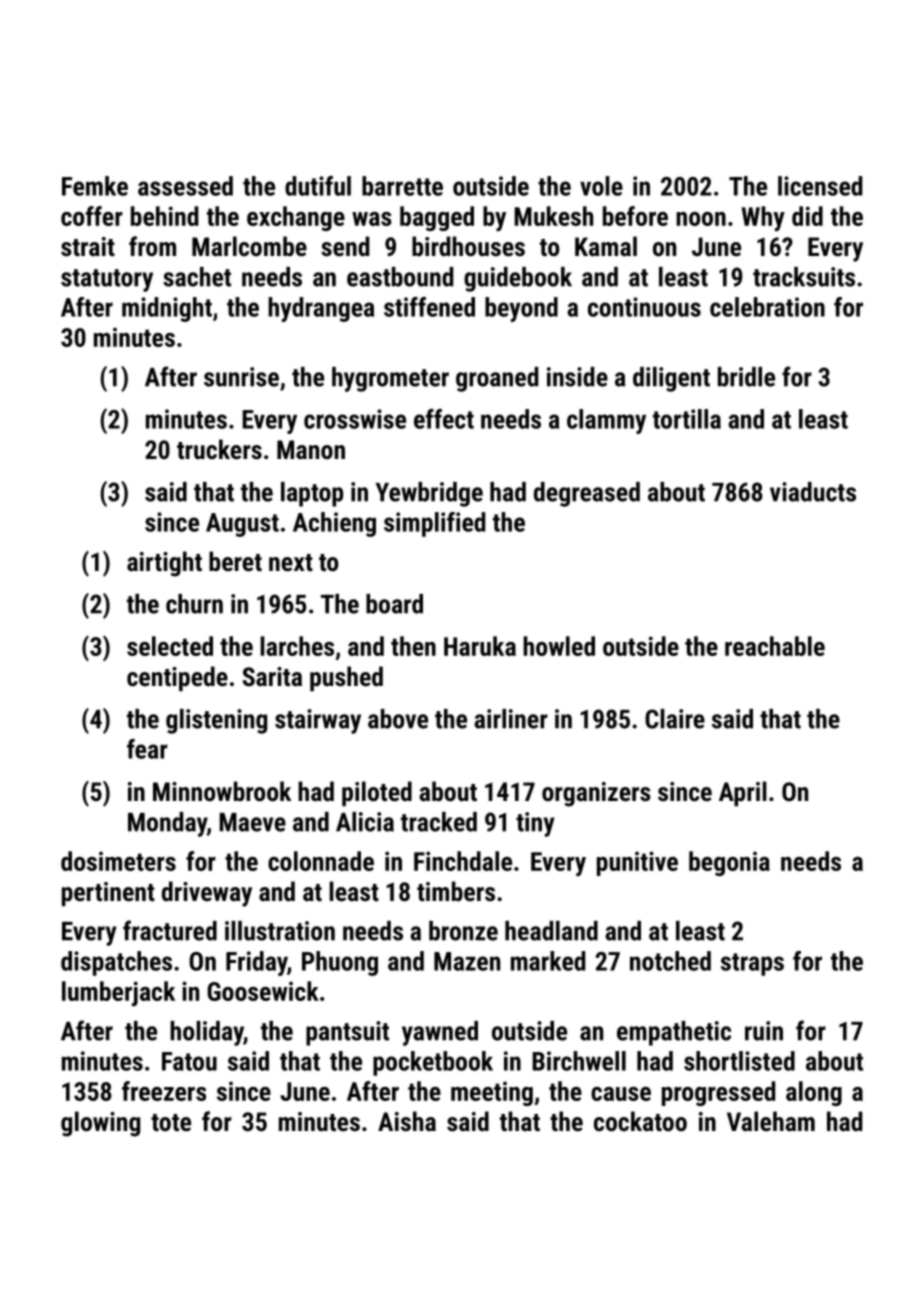 This screenshot has height=1311, width=924. What do you see at coordinates (813, 492) in the screenshot?
I see `viaducts` at bounding box center [813, 492].
